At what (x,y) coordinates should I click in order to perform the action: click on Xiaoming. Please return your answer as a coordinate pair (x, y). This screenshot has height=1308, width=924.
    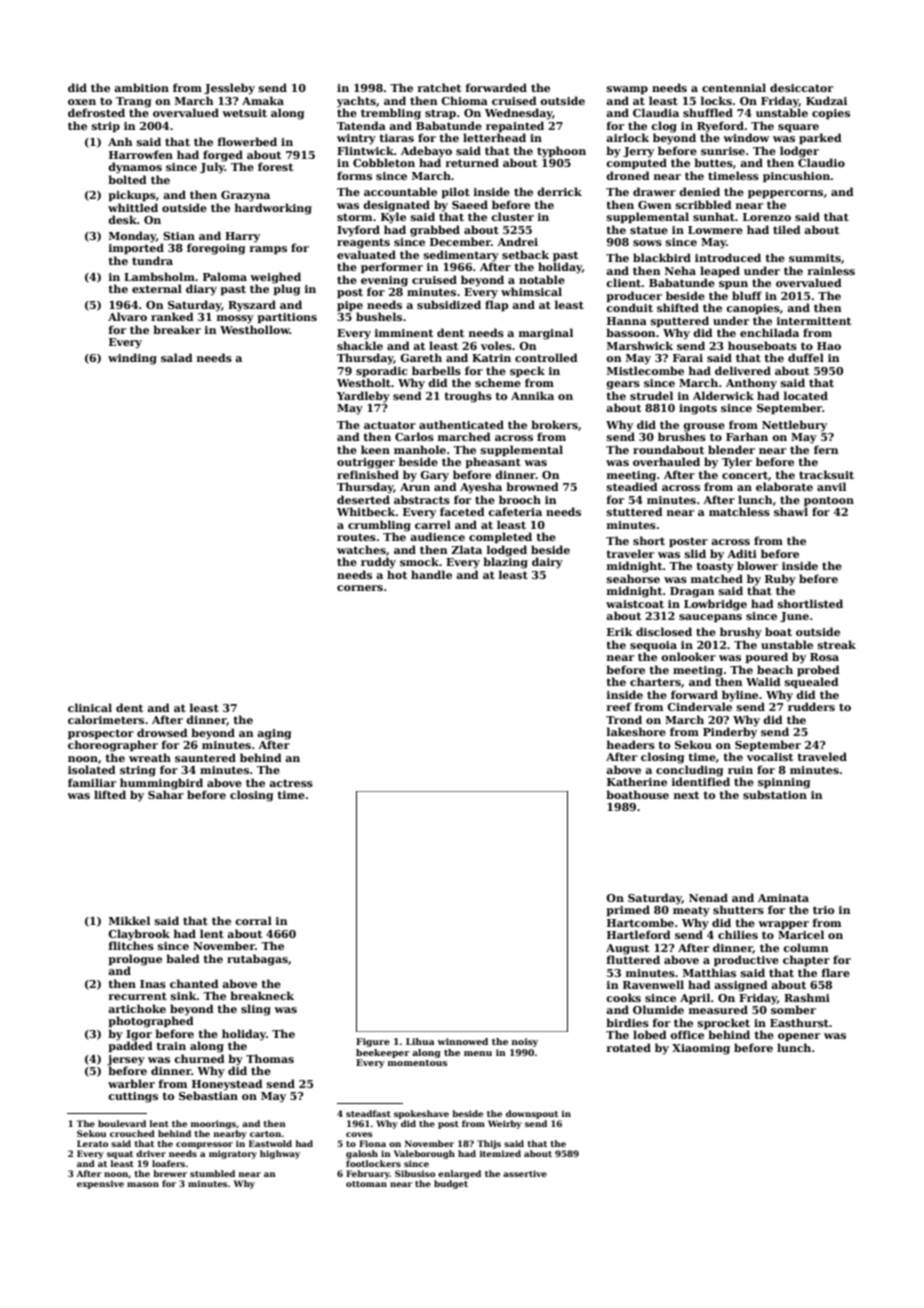
    Looking at the image, I should click on (701, 1049).
